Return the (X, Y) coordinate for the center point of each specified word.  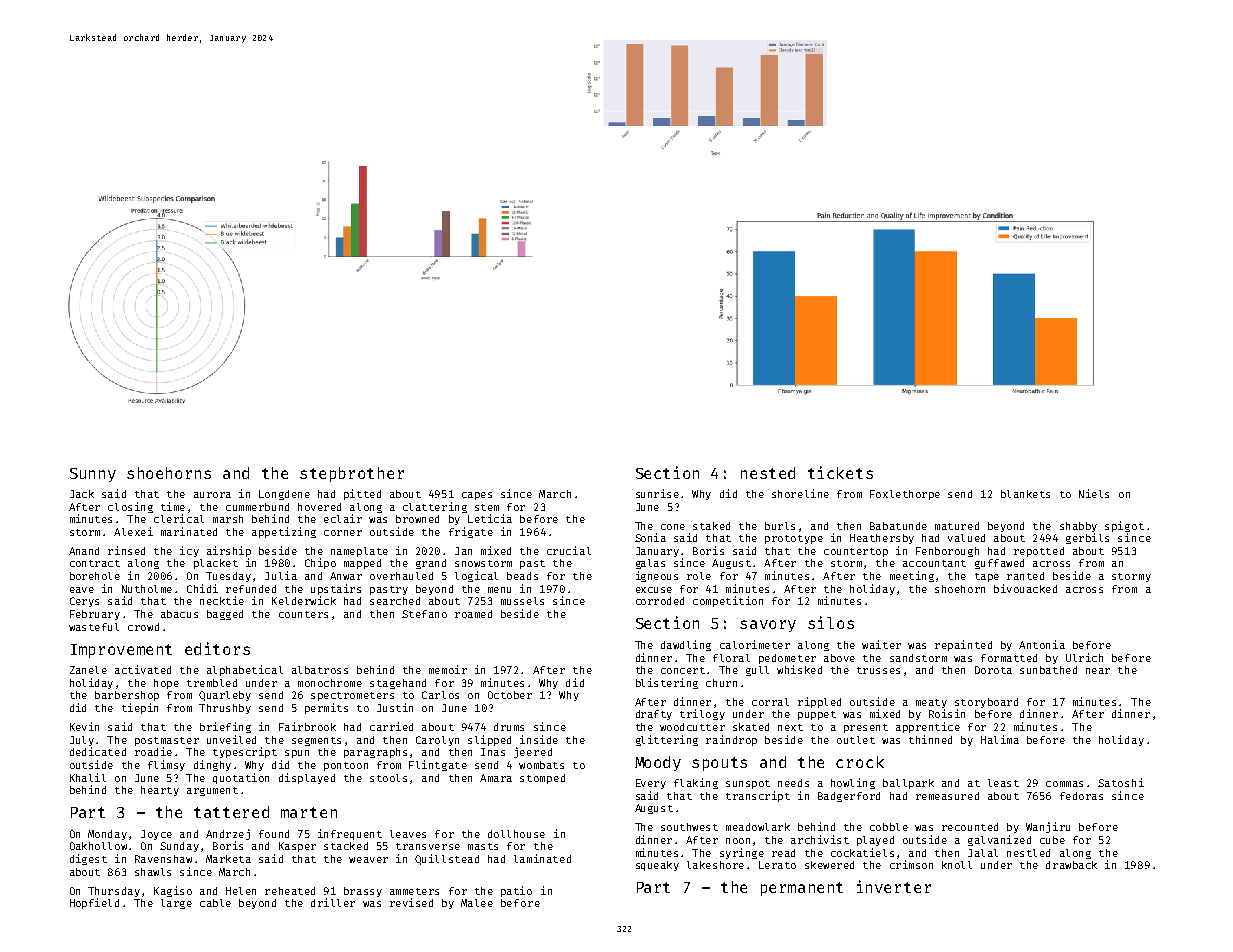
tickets (840, 472)
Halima (1000, 739)
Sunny (93, 475)
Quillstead (447, 859)
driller (333, 902)
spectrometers (352, 696)
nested (768, 473)
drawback (1071, 865)
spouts (719, 764)
